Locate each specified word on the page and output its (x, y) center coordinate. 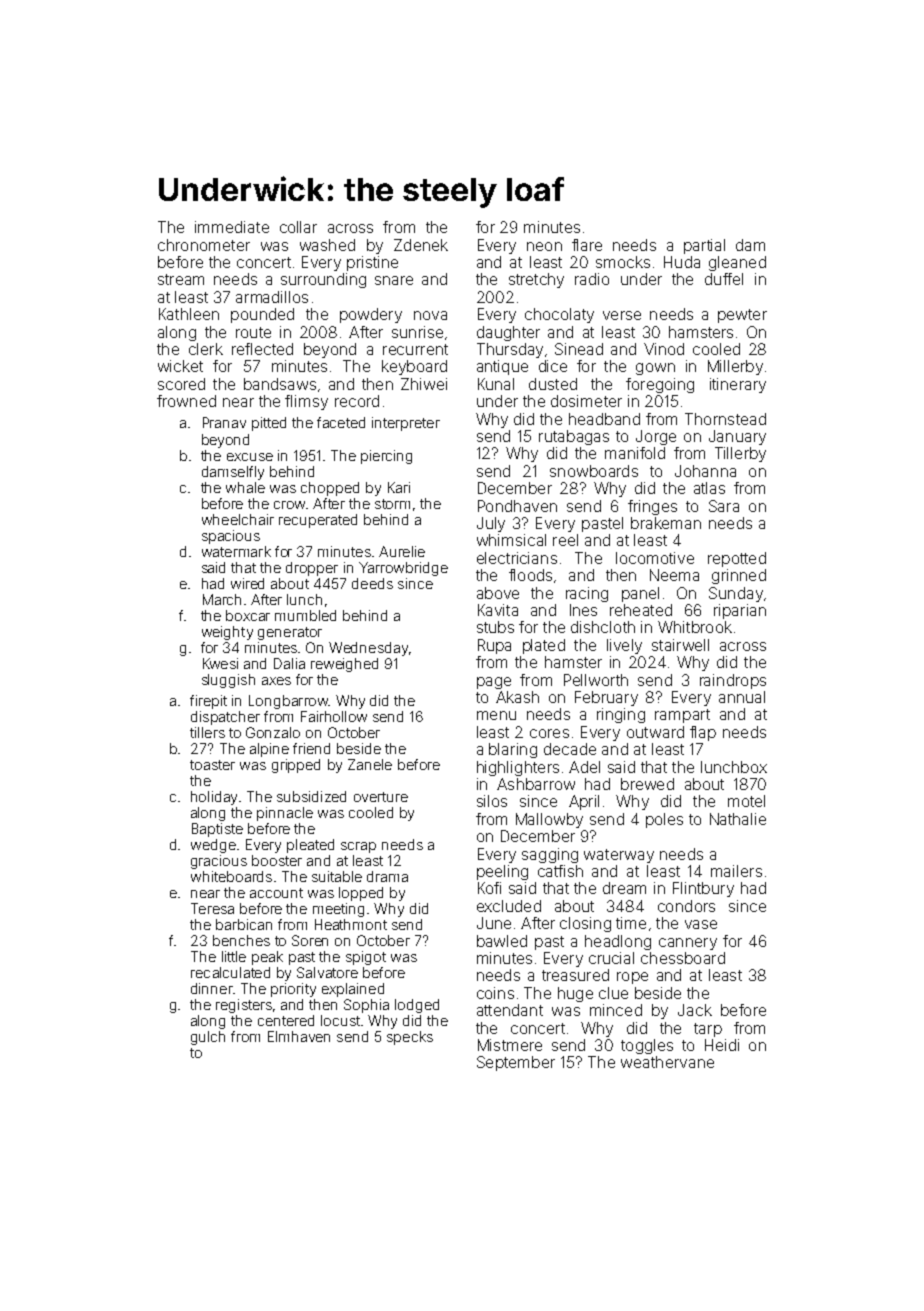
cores (549, 733)
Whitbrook (695, 627)
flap (703, 733)
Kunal (496, 384)
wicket (180, 366)
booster (277, 860)
